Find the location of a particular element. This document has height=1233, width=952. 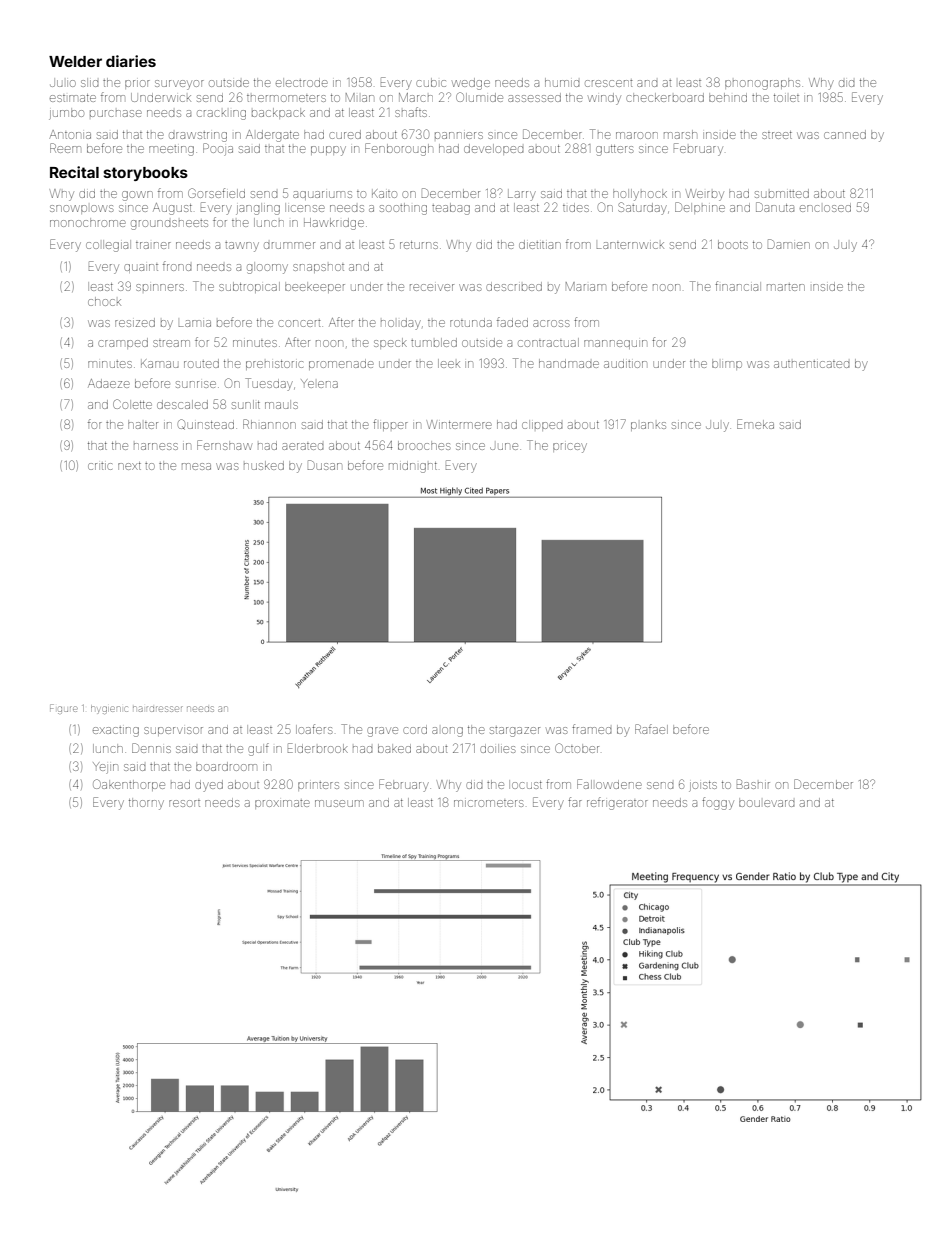

rotunda is located at coordinates (471, 322).
